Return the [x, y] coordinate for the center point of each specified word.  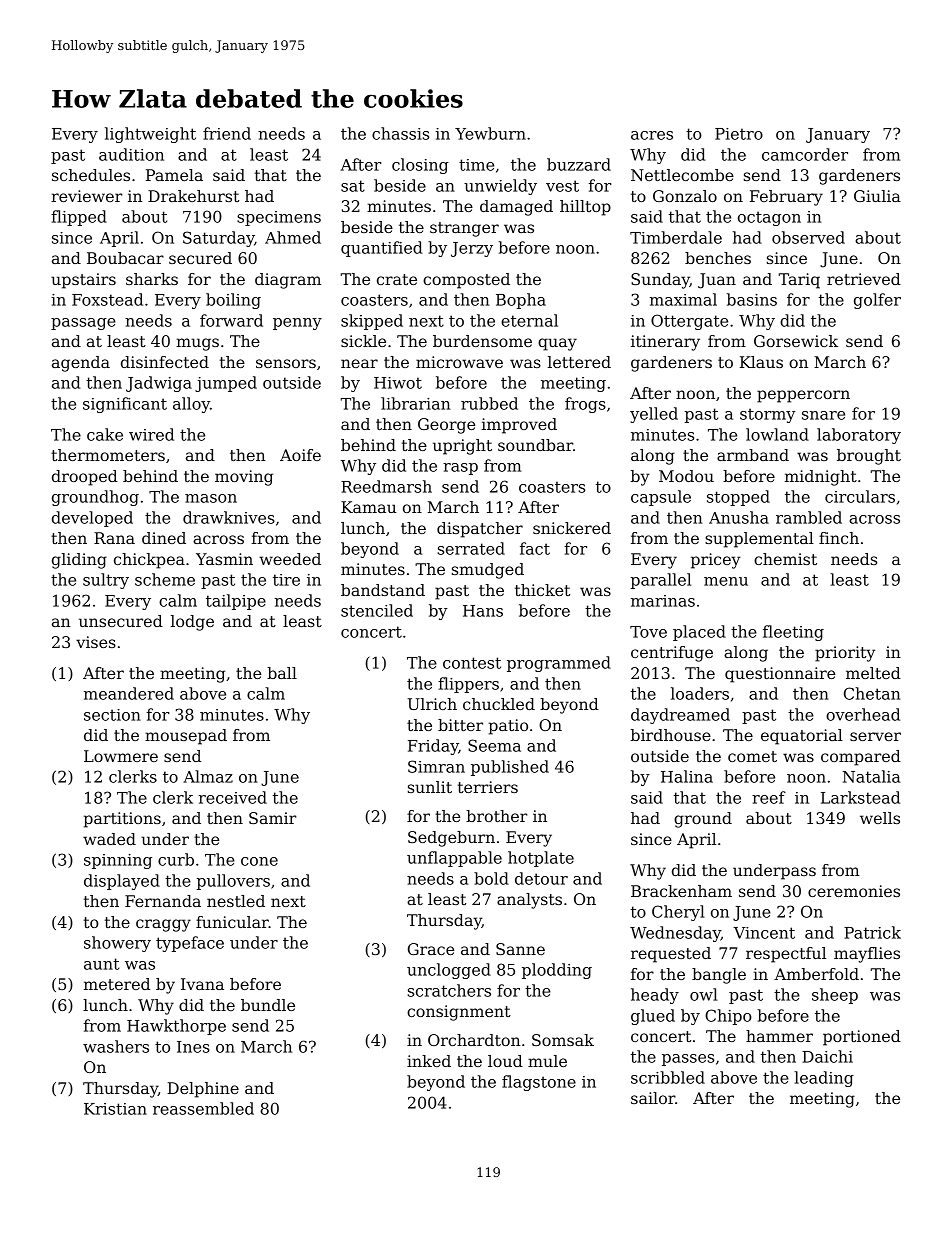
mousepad [186, 737]
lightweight [150, 135]
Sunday [660, 281]
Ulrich [432, 704]
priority [845, 654]
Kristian [115, 1109]
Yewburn [490, 133]
